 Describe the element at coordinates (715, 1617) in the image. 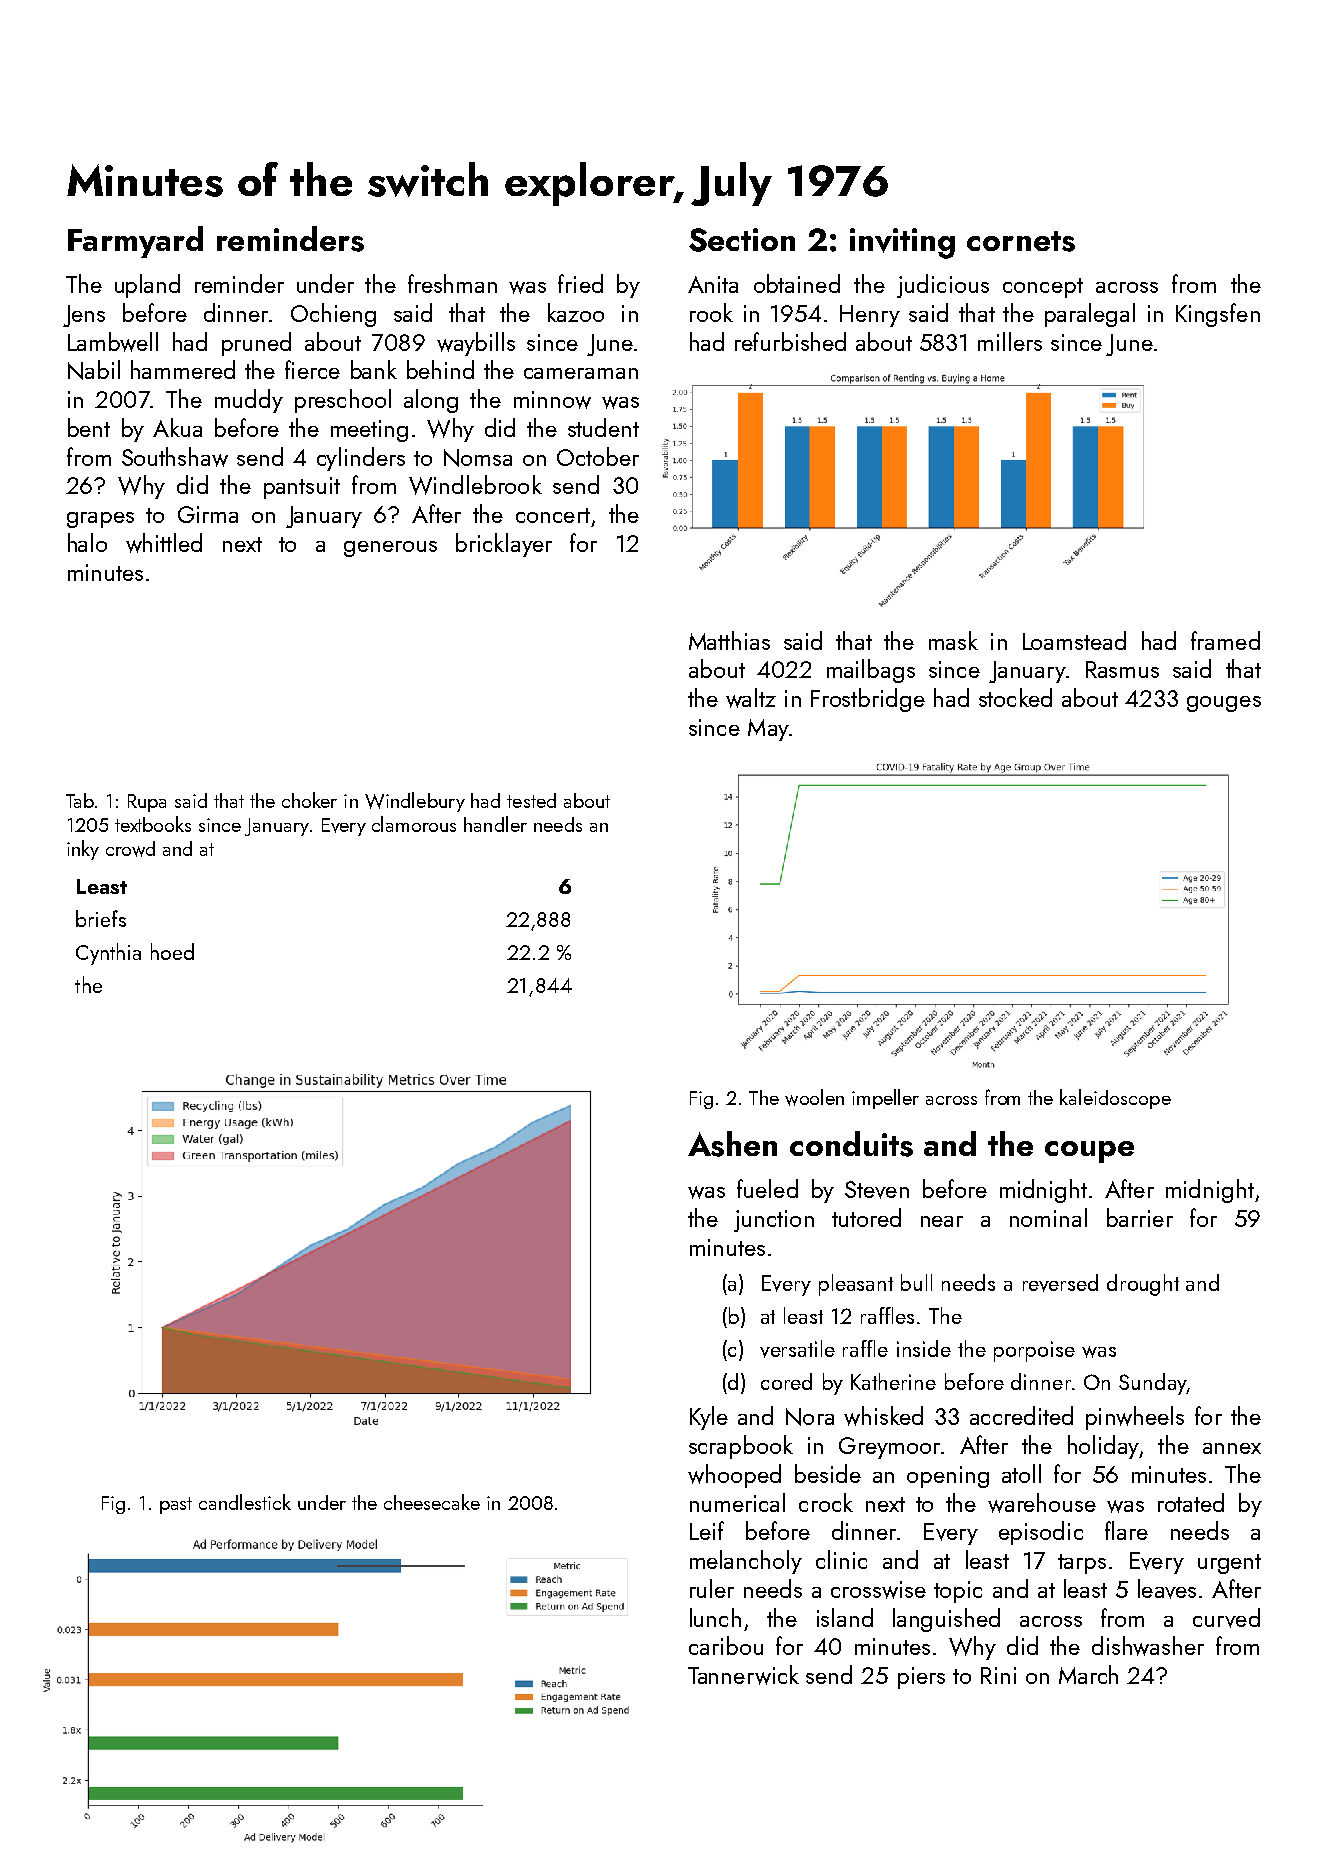

I see `lunch` at that location.
